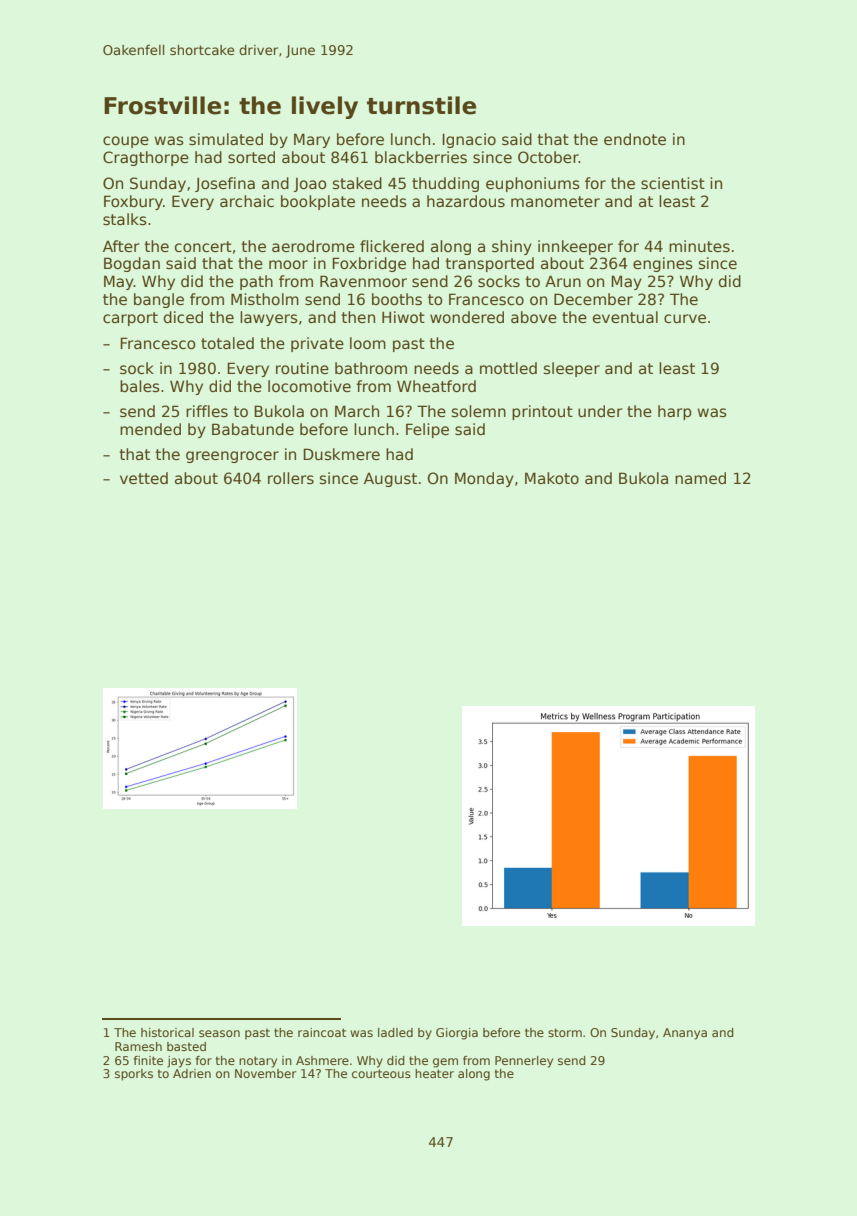 The height and width of the screenshot is (1216, 857). What do you see at coordinates (675, 412) in the screenshot?
I see `harp` at bounding box center [675, 412].
